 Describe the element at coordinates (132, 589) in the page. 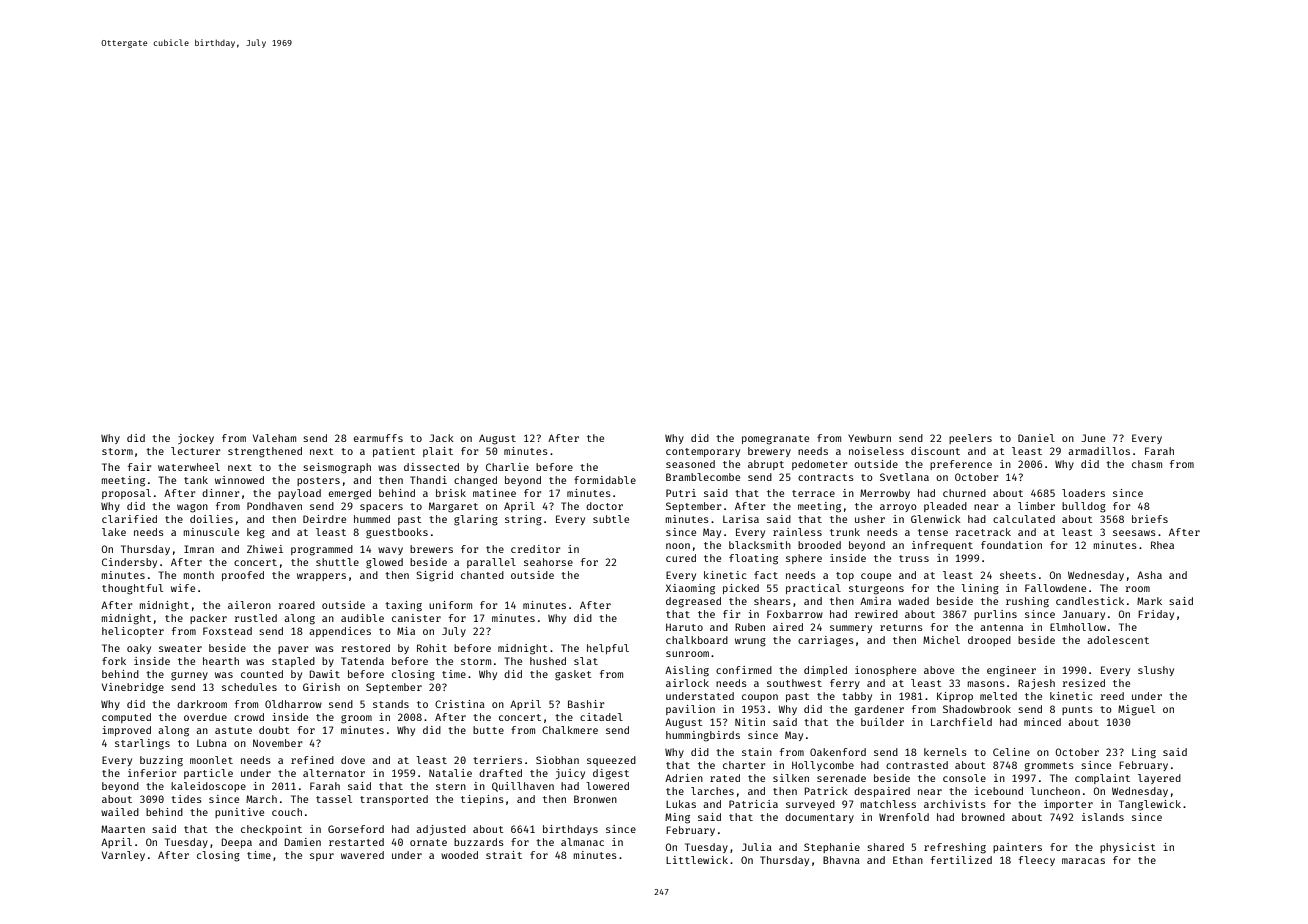

I see `thoughtful` at that location.
